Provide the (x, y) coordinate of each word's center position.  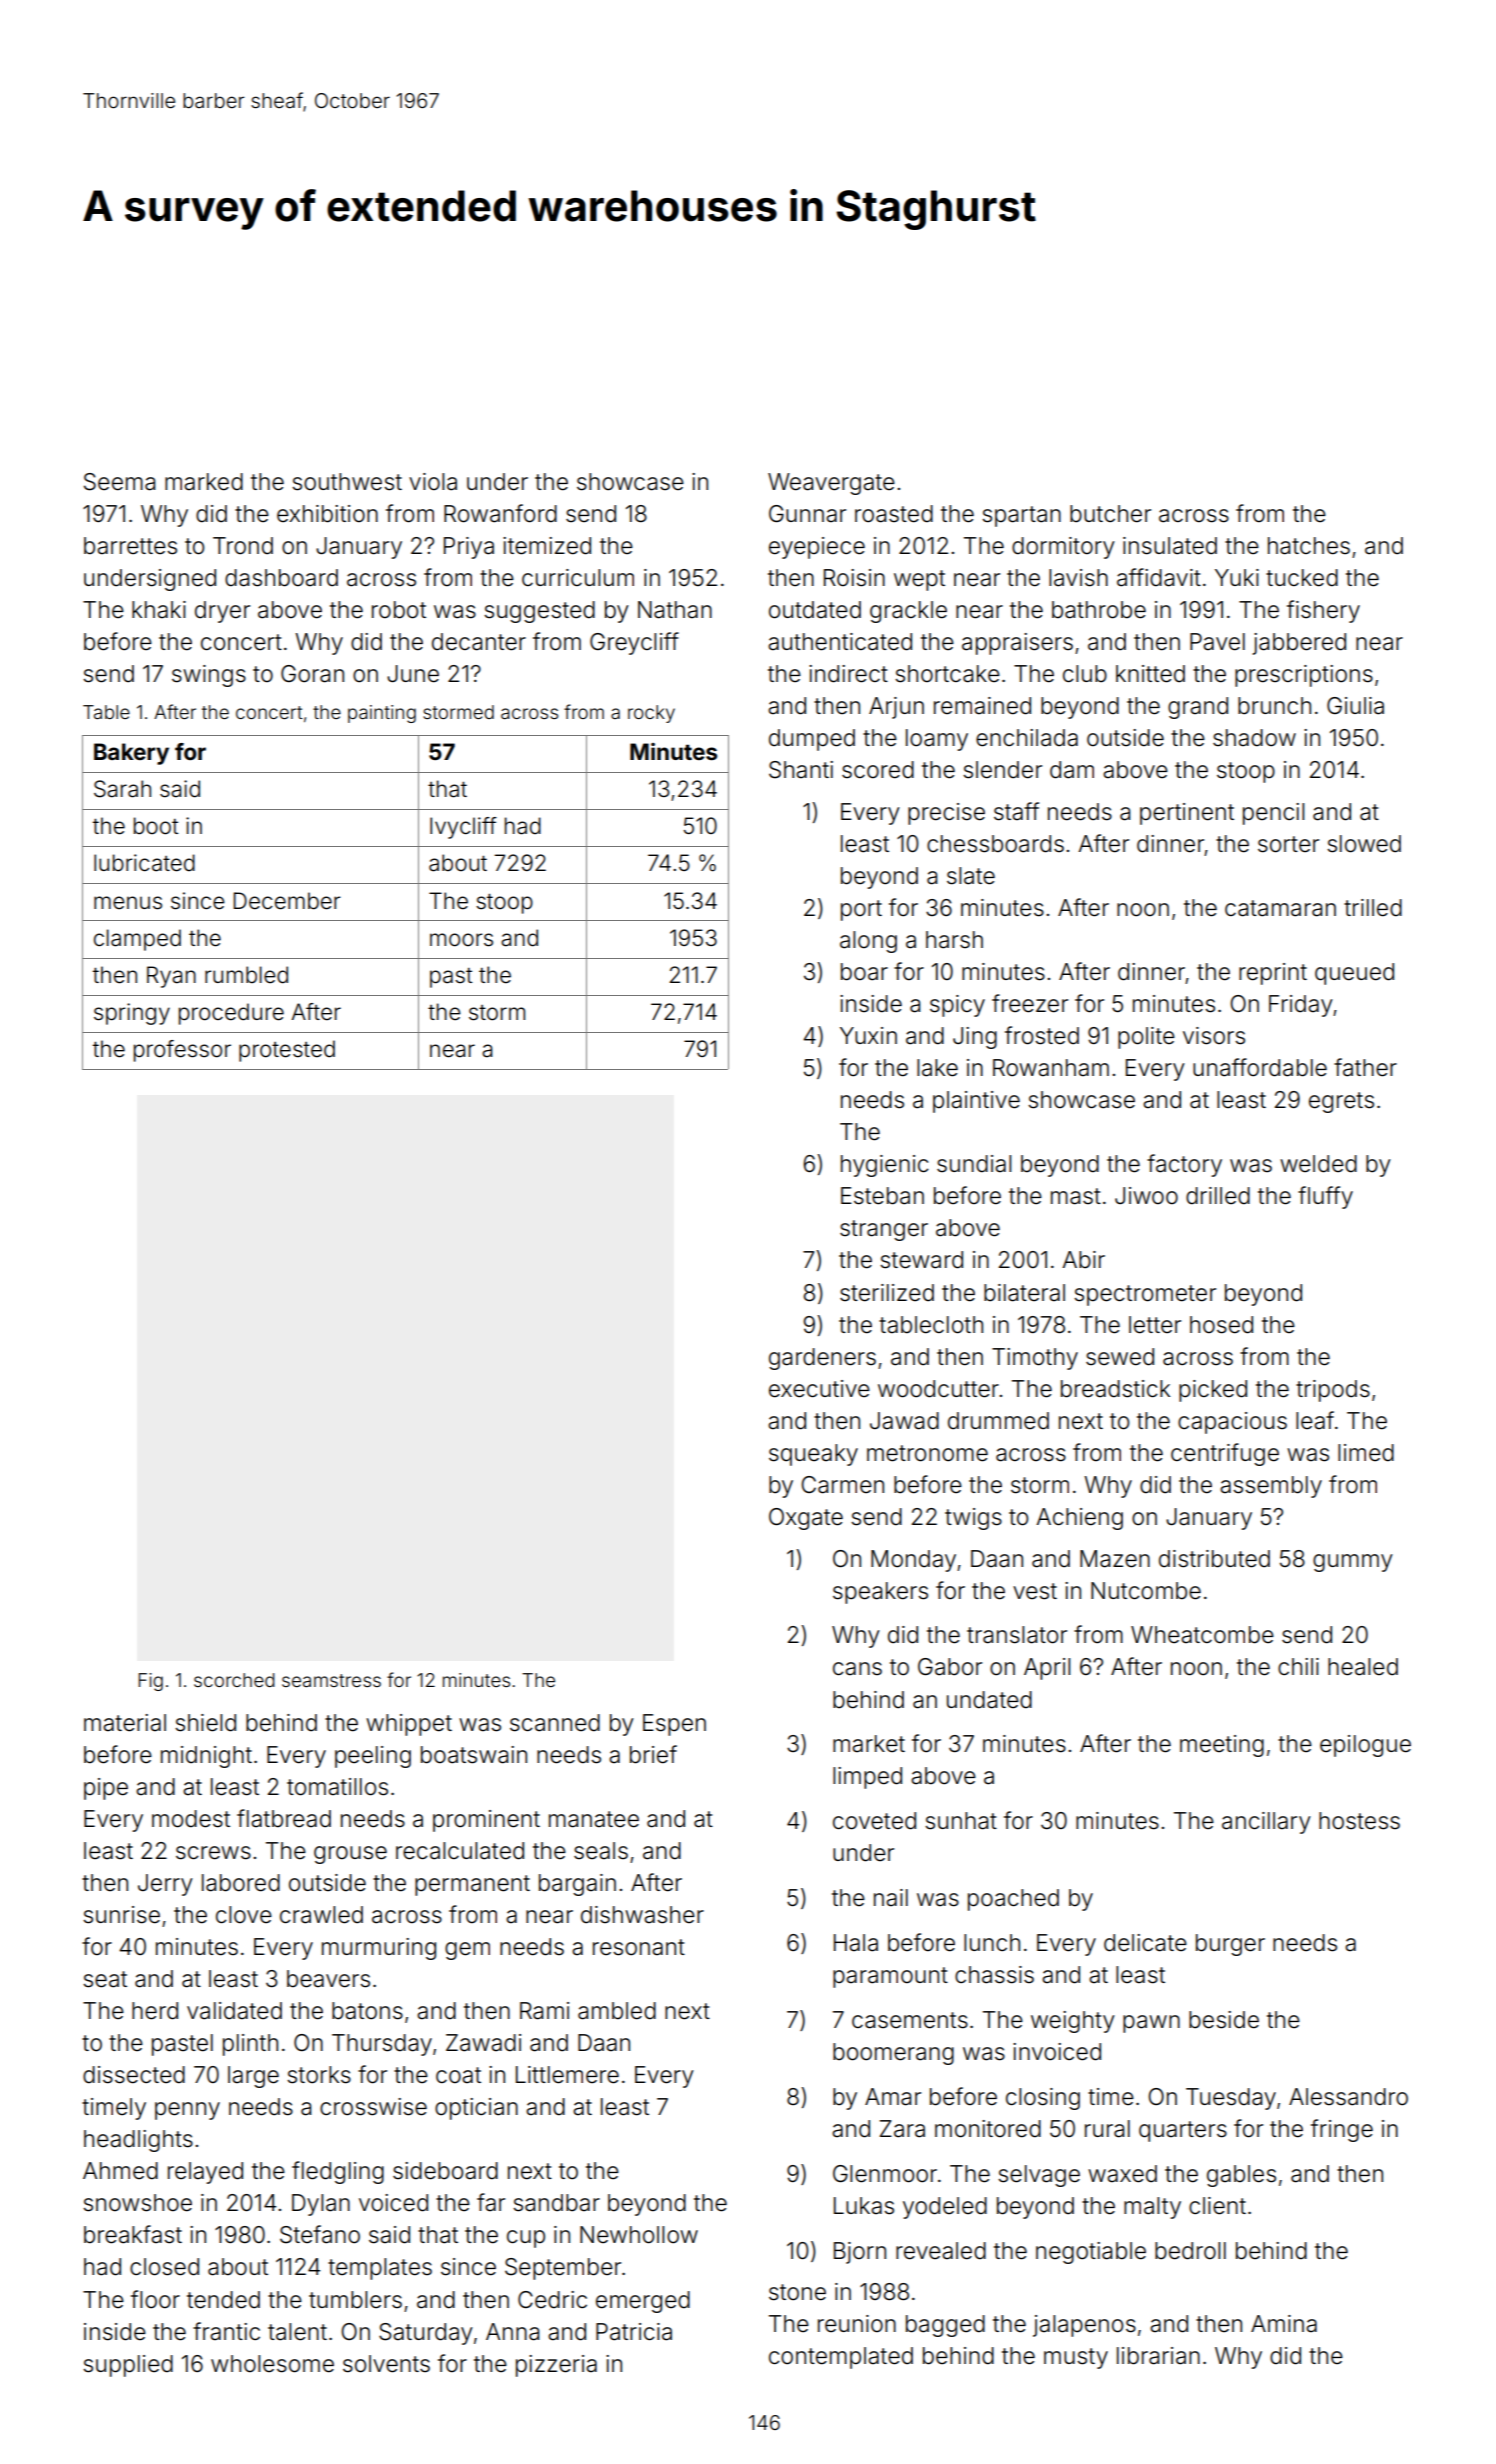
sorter (1288, 844)
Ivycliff (463, 828)
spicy (957, 1006)
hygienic (885, 1166)
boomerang (893, 2054)
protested (287, 1051)
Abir (1083, 1260)
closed (164, 2267)
